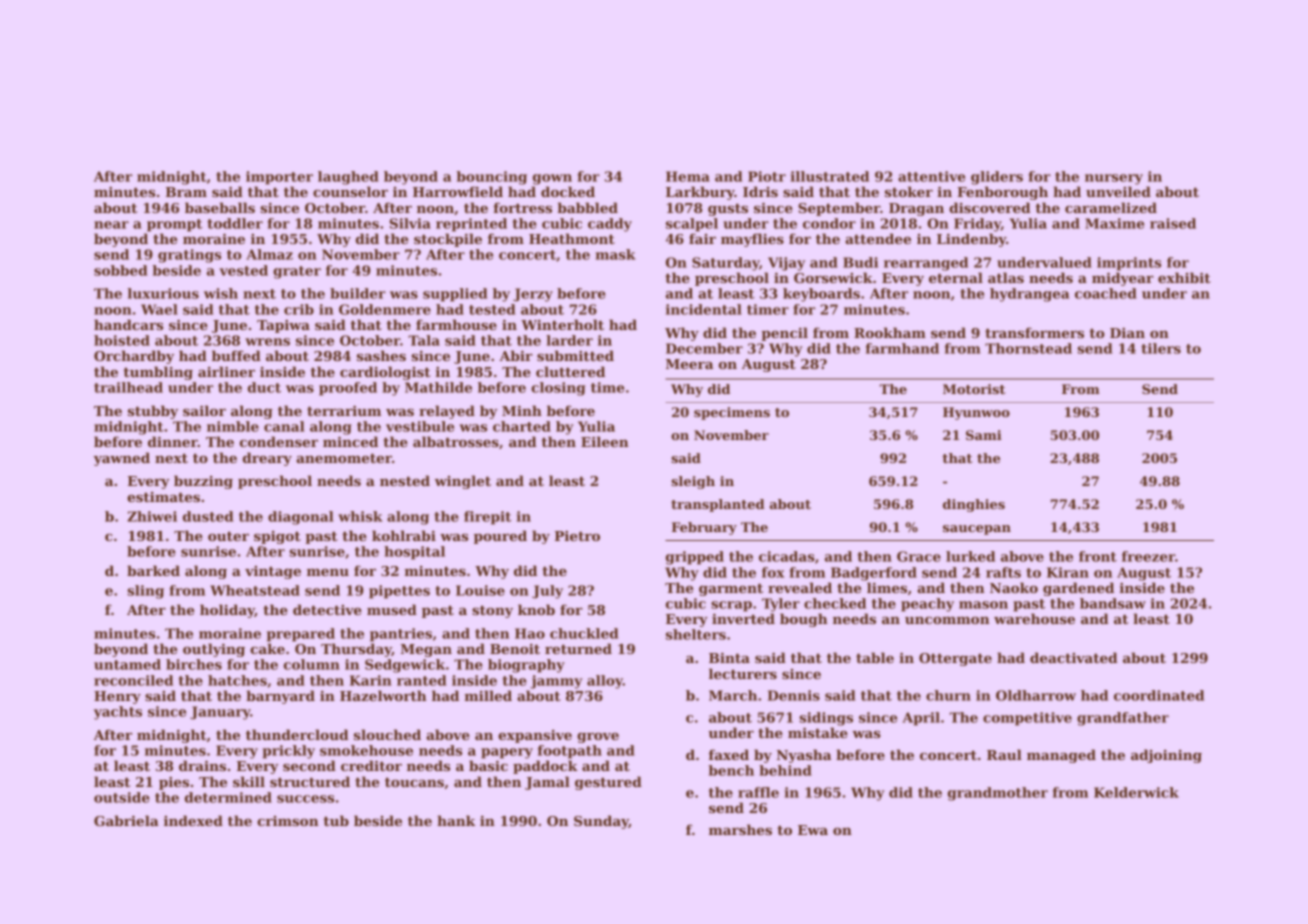 This page has height=924, width=1308. What do you see at coordinates (288, 821) in the page?
I see `crimson` at bounding box center [288, 821].
